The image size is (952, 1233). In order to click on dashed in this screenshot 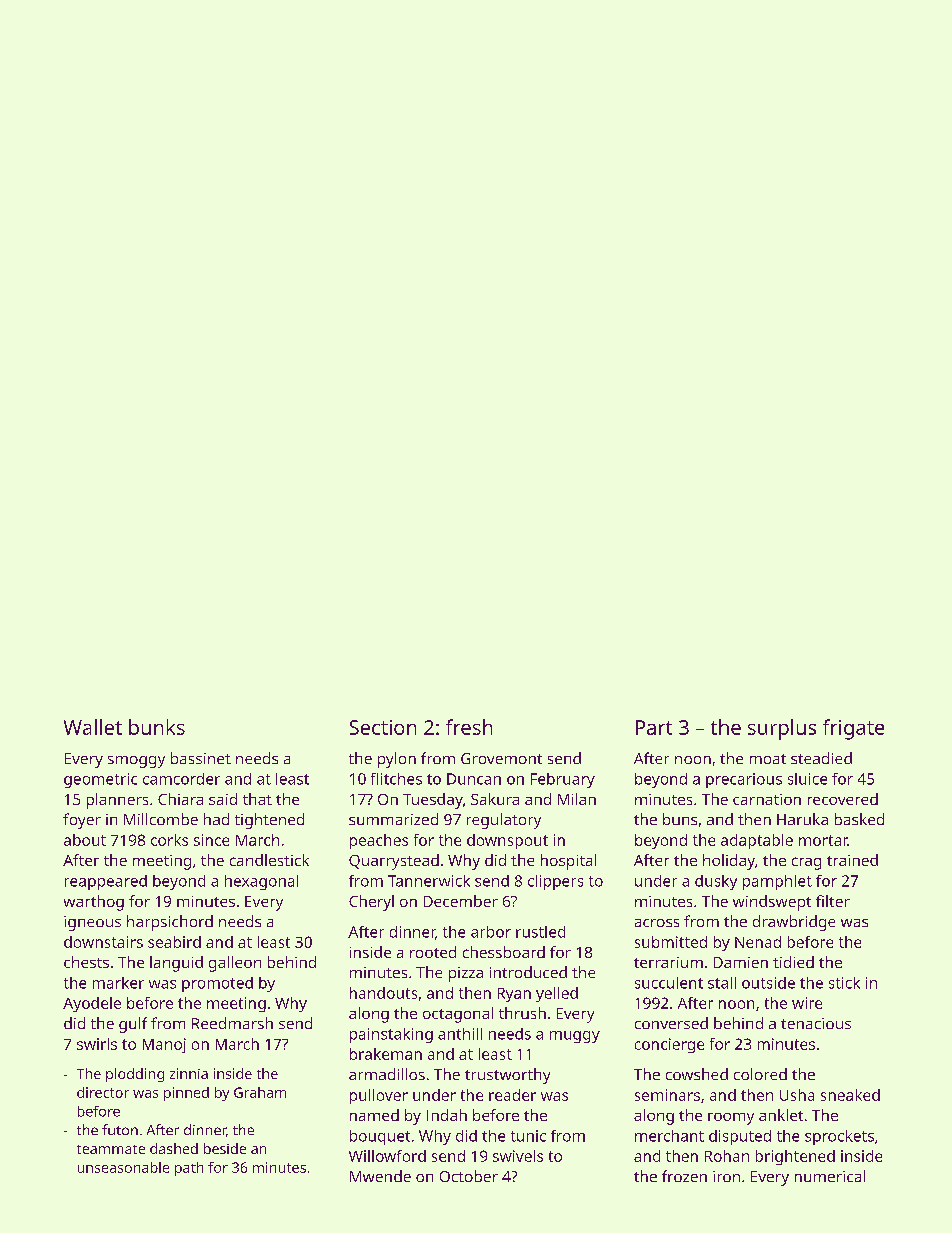, I will do `click(174, 1148)`.
